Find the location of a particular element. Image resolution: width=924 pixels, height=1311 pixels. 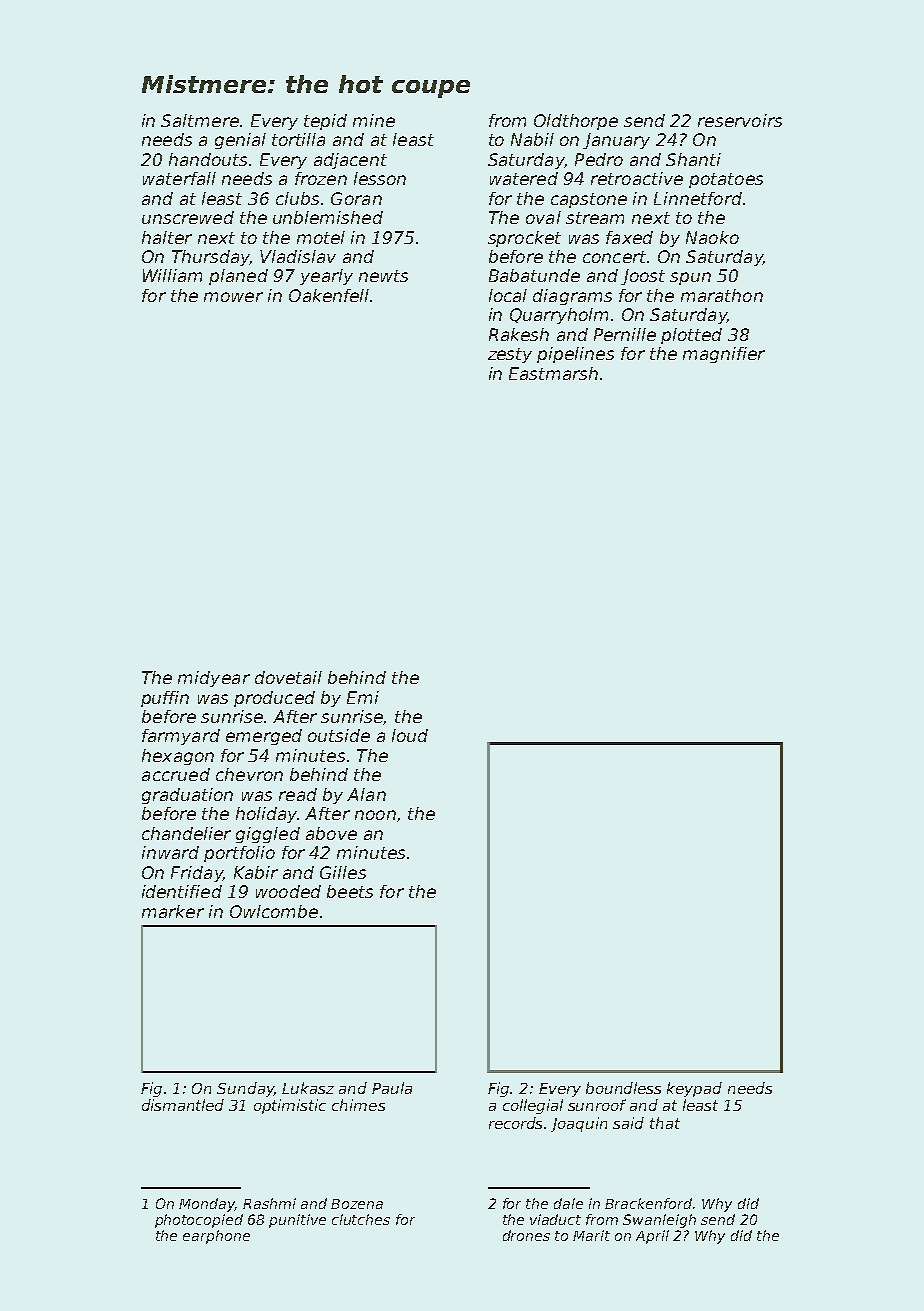

loud is located at coordinates (410, 735).
